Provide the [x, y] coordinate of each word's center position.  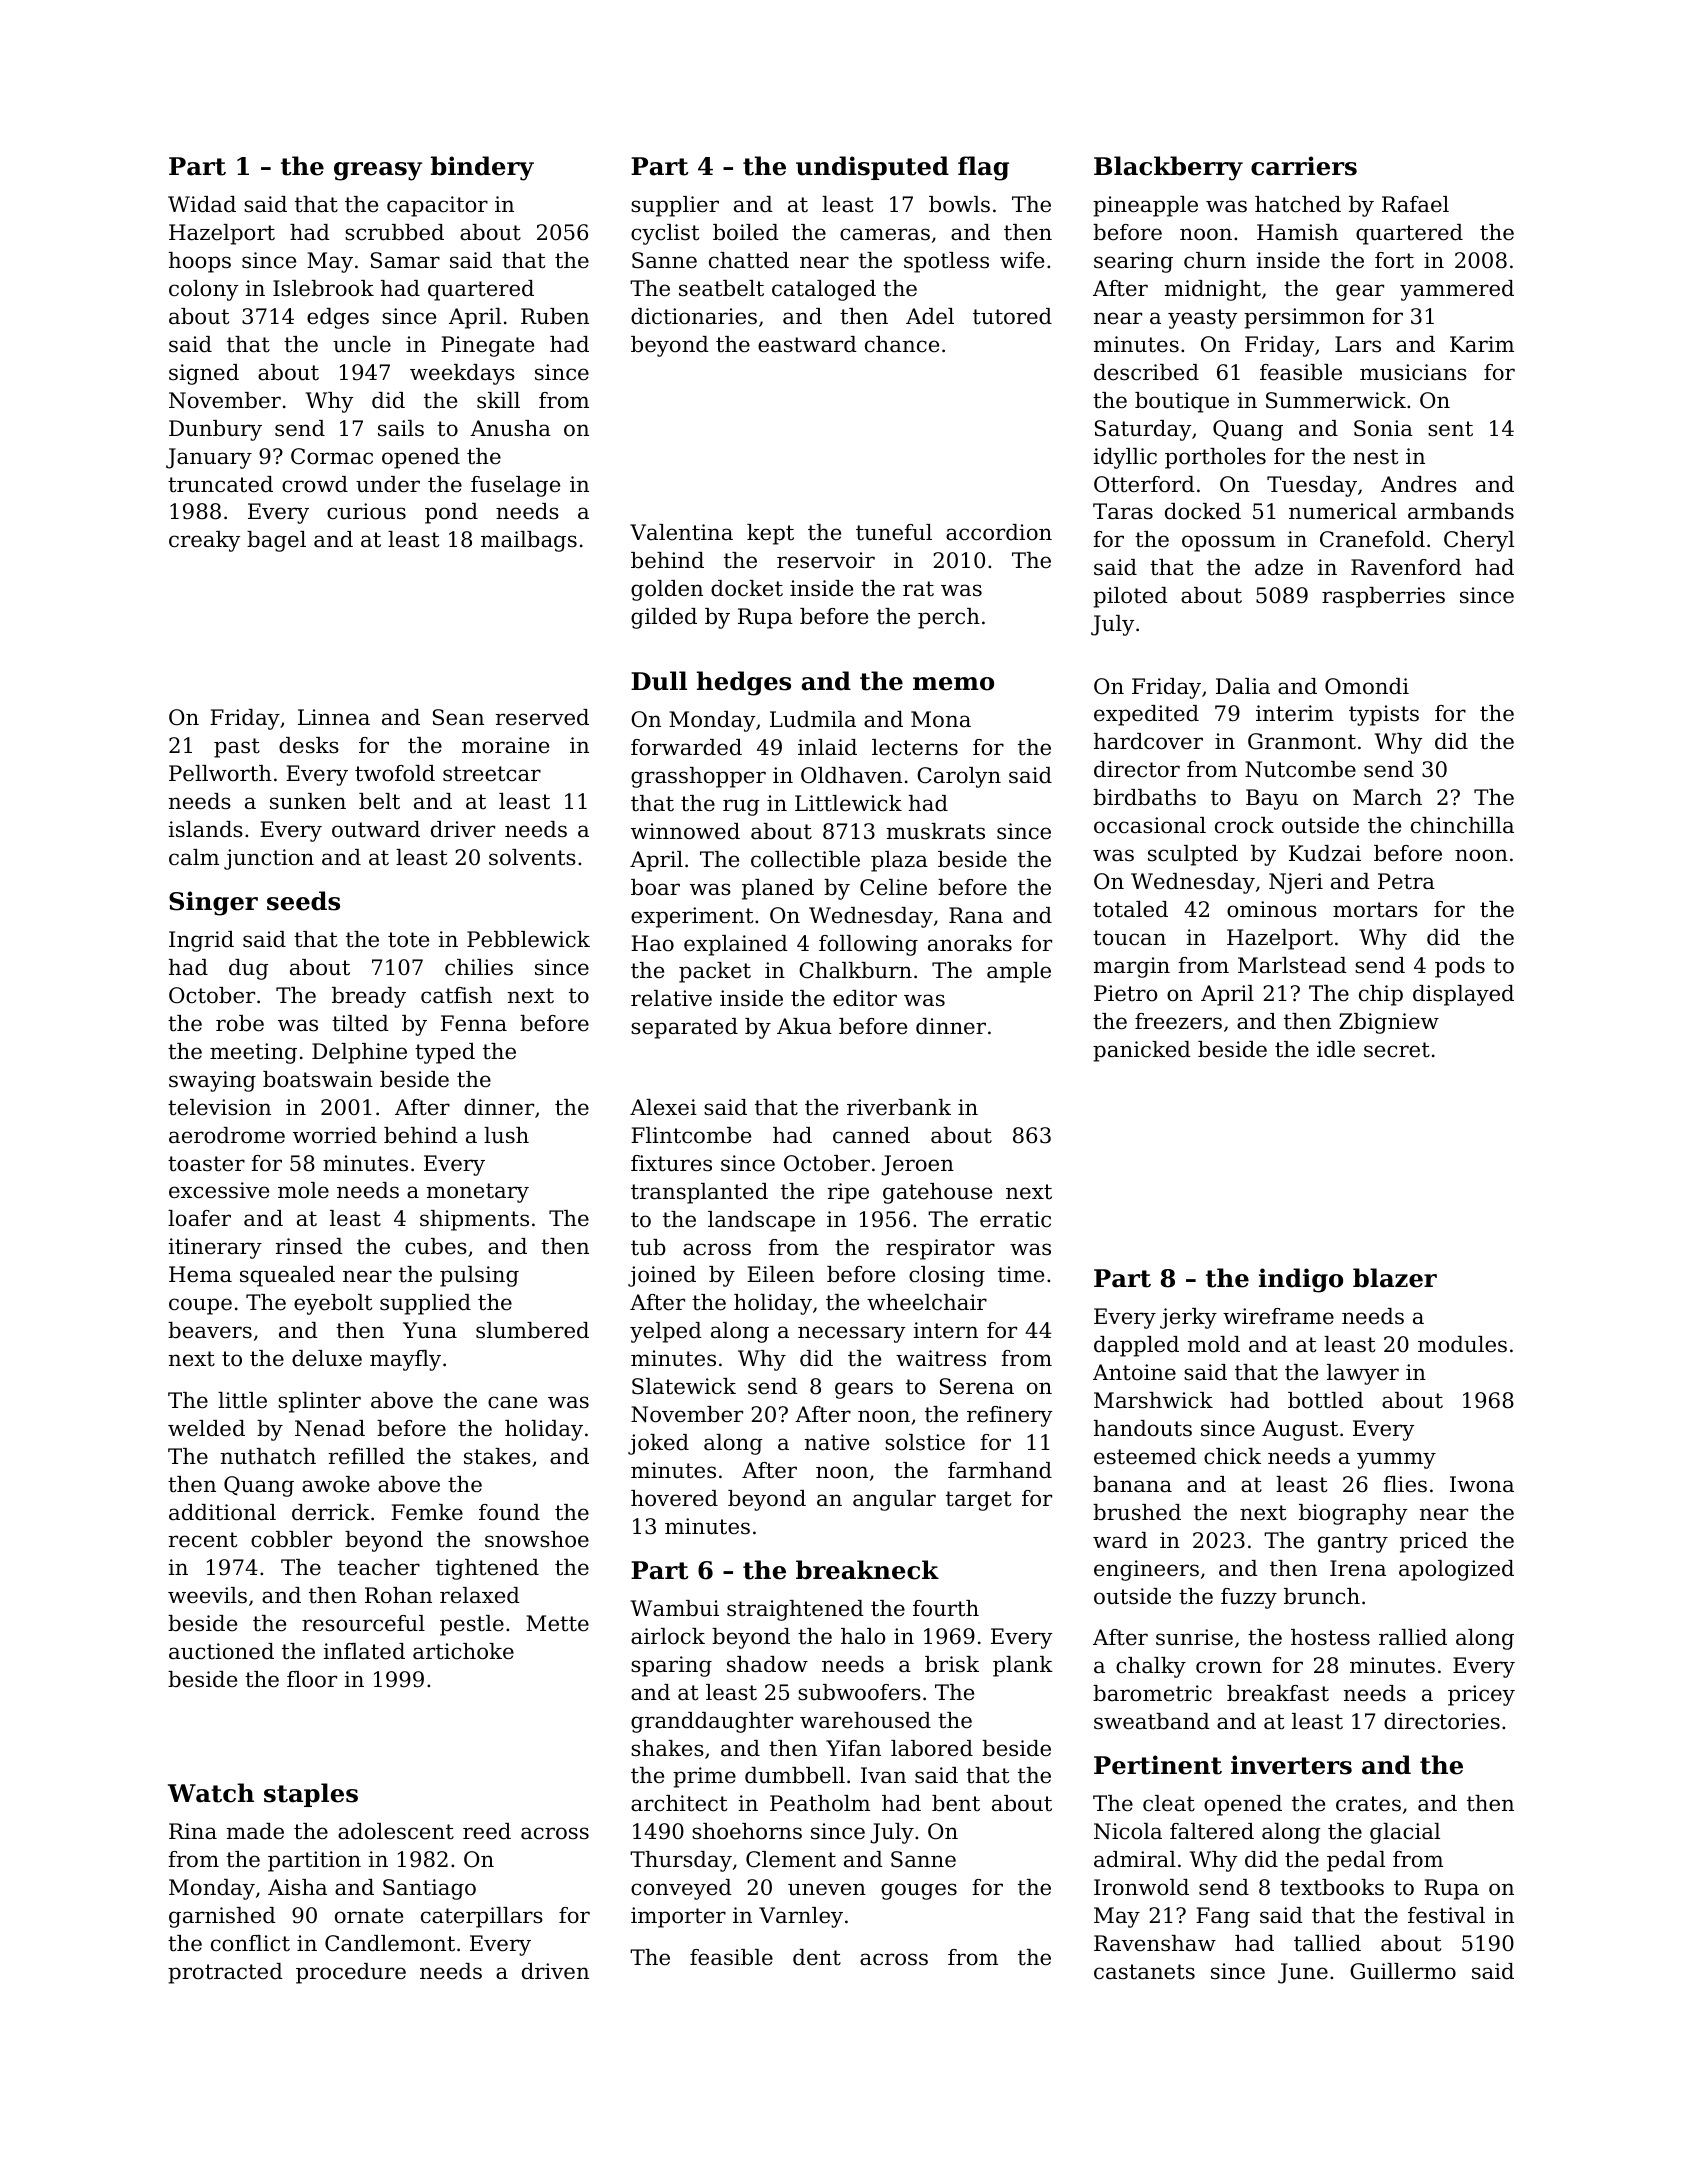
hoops [200, 262]
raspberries [1383, 597]
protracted [225, 1973]
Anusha [510, 428]
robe [240, 1023]
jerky [1188, 1318]
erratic [1015, 1219]
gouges [919, 1891]
